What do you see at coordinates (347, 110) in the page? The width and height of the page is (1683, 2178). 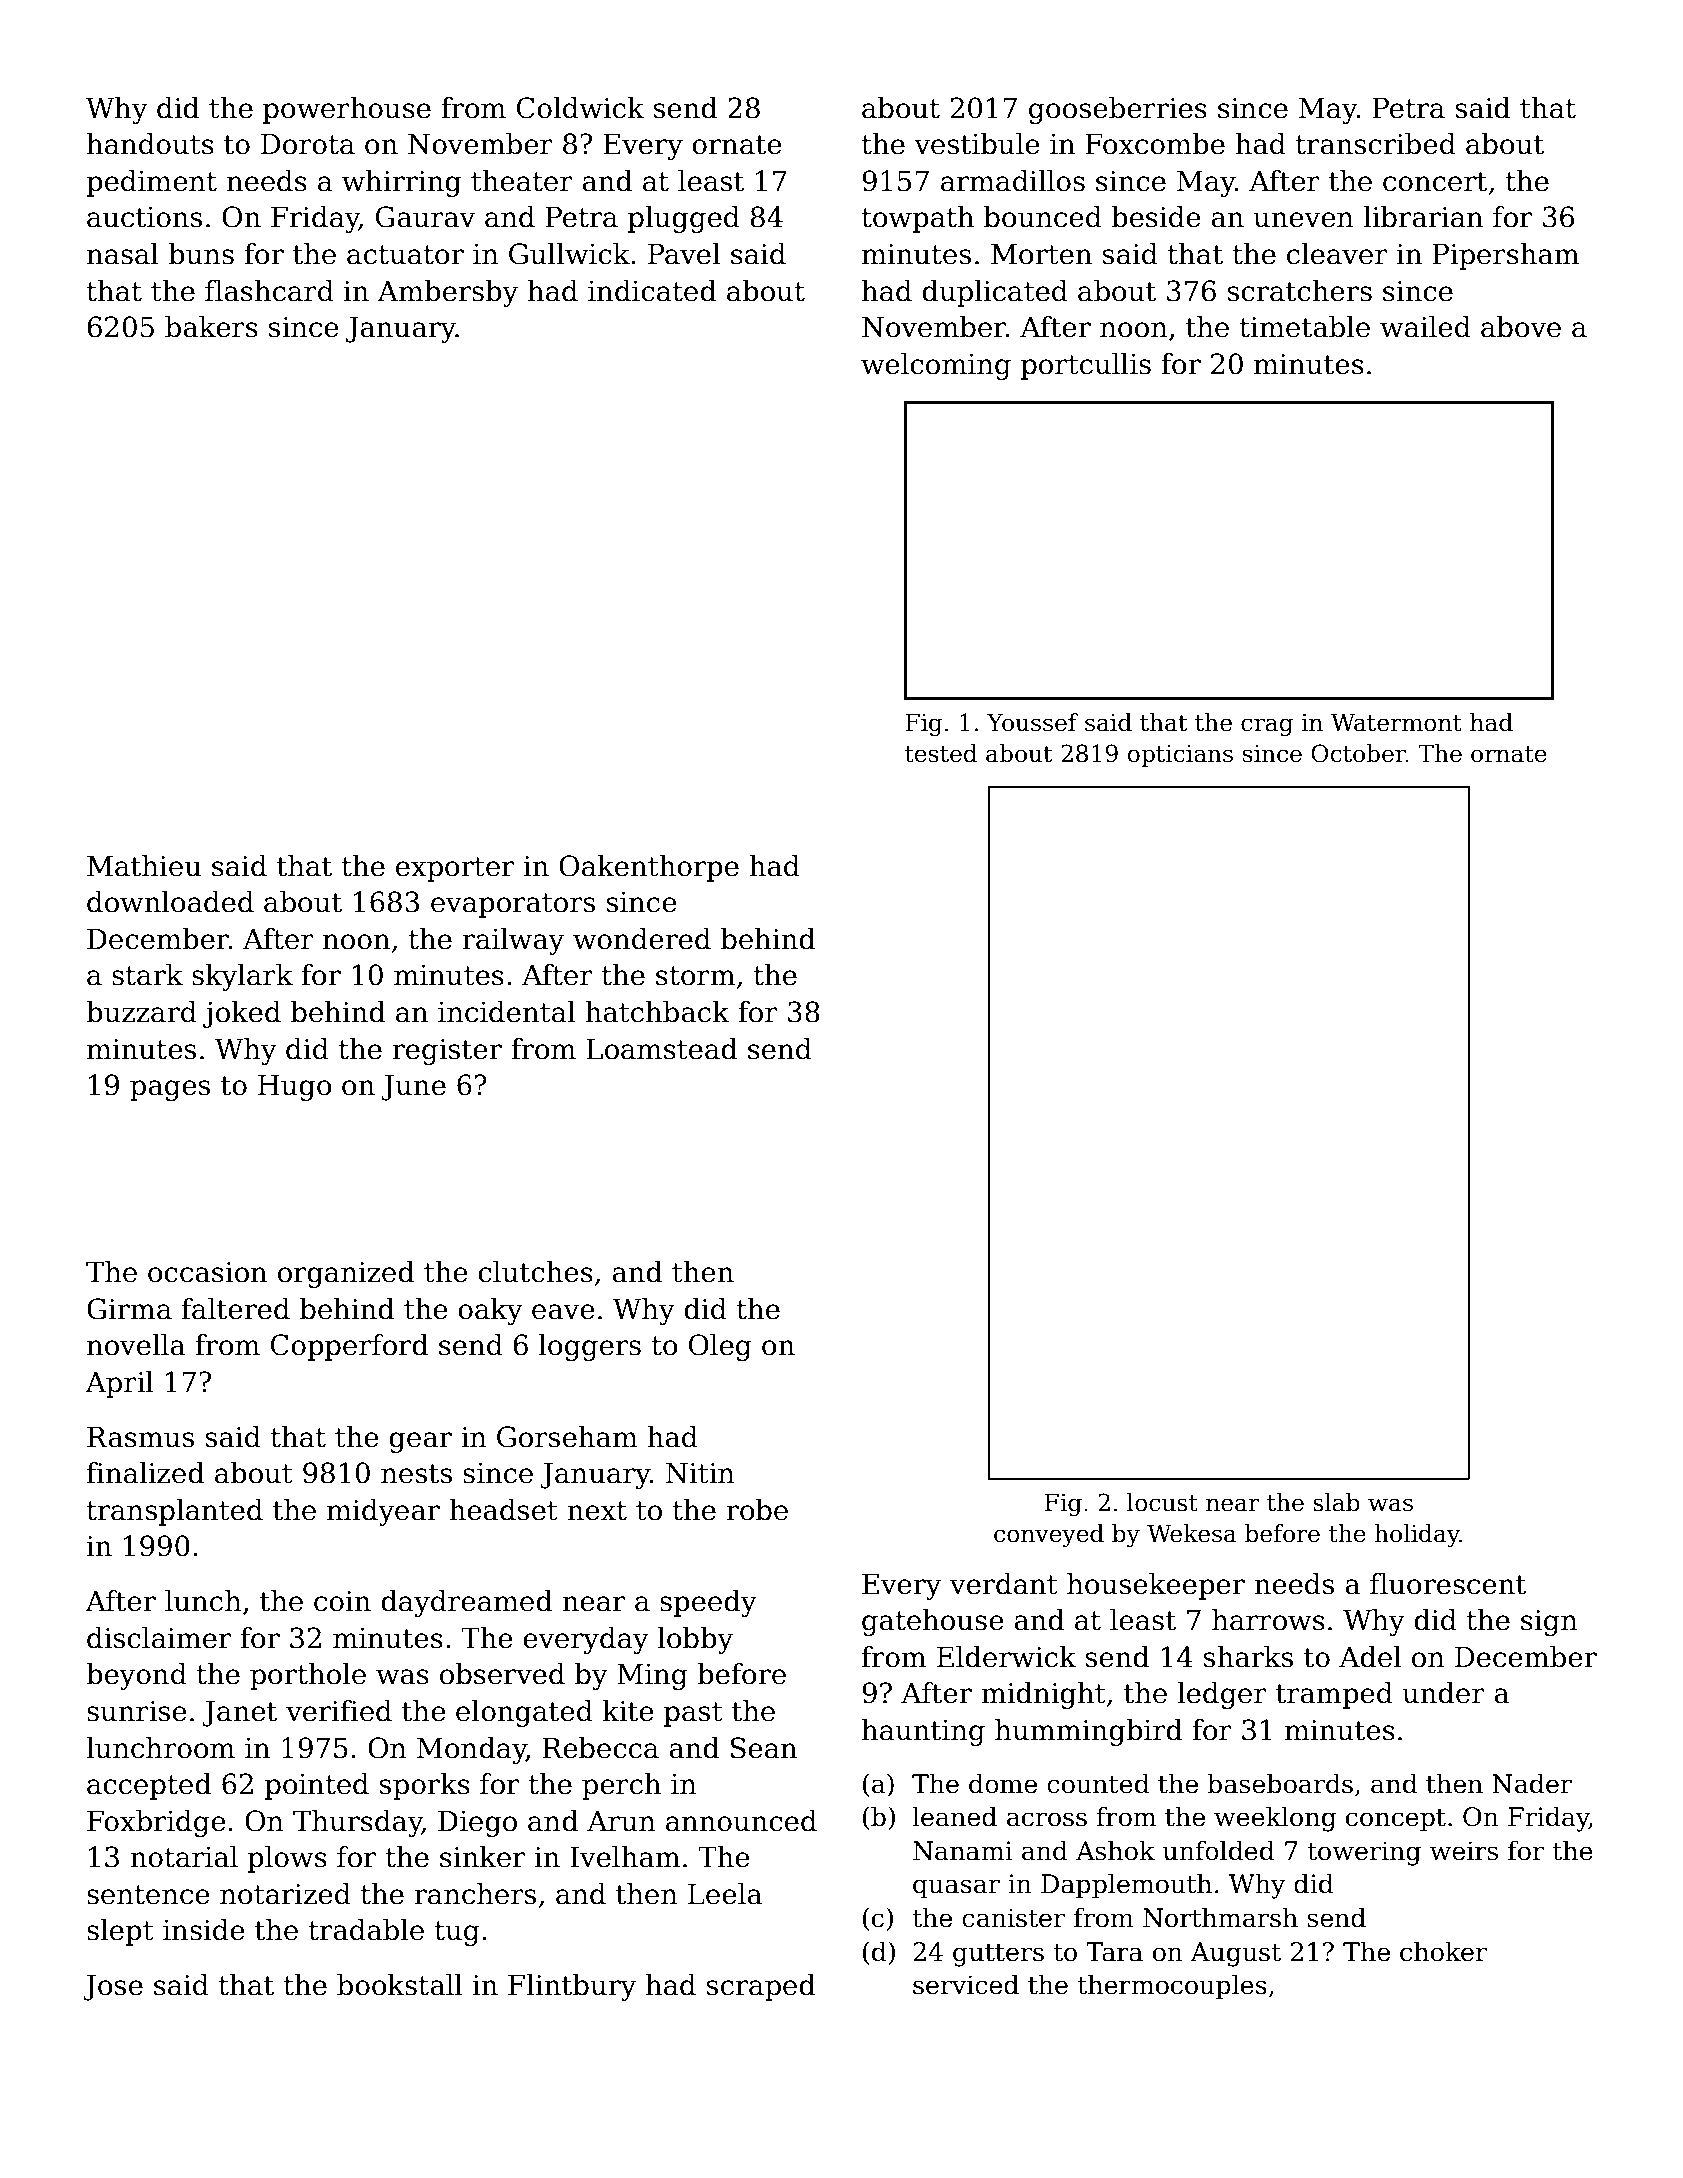 I see `powerhouse` at bounding box center [347, 110].
